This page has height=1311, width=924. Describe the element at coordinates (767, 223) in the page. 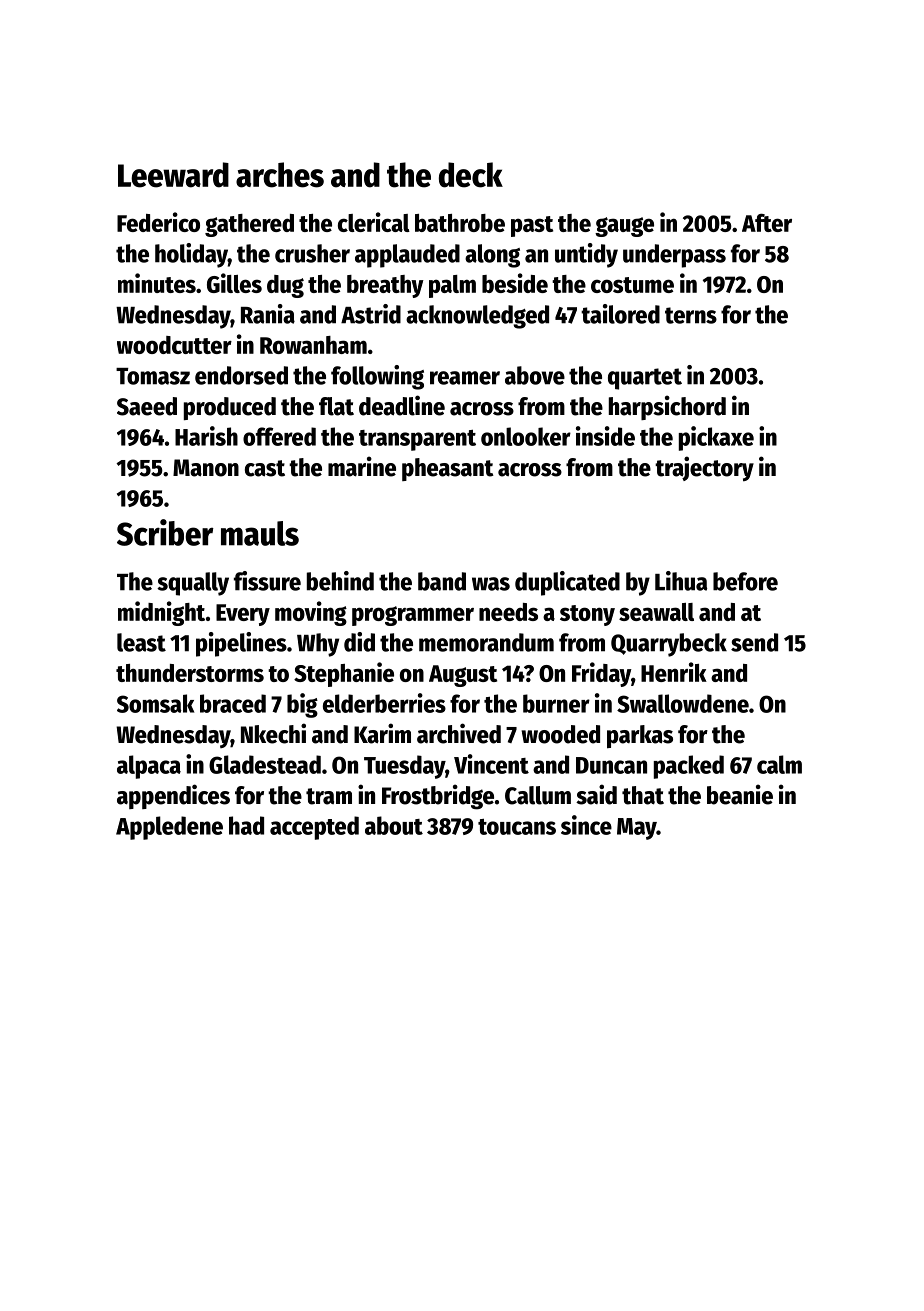

I see `After` at that location.
